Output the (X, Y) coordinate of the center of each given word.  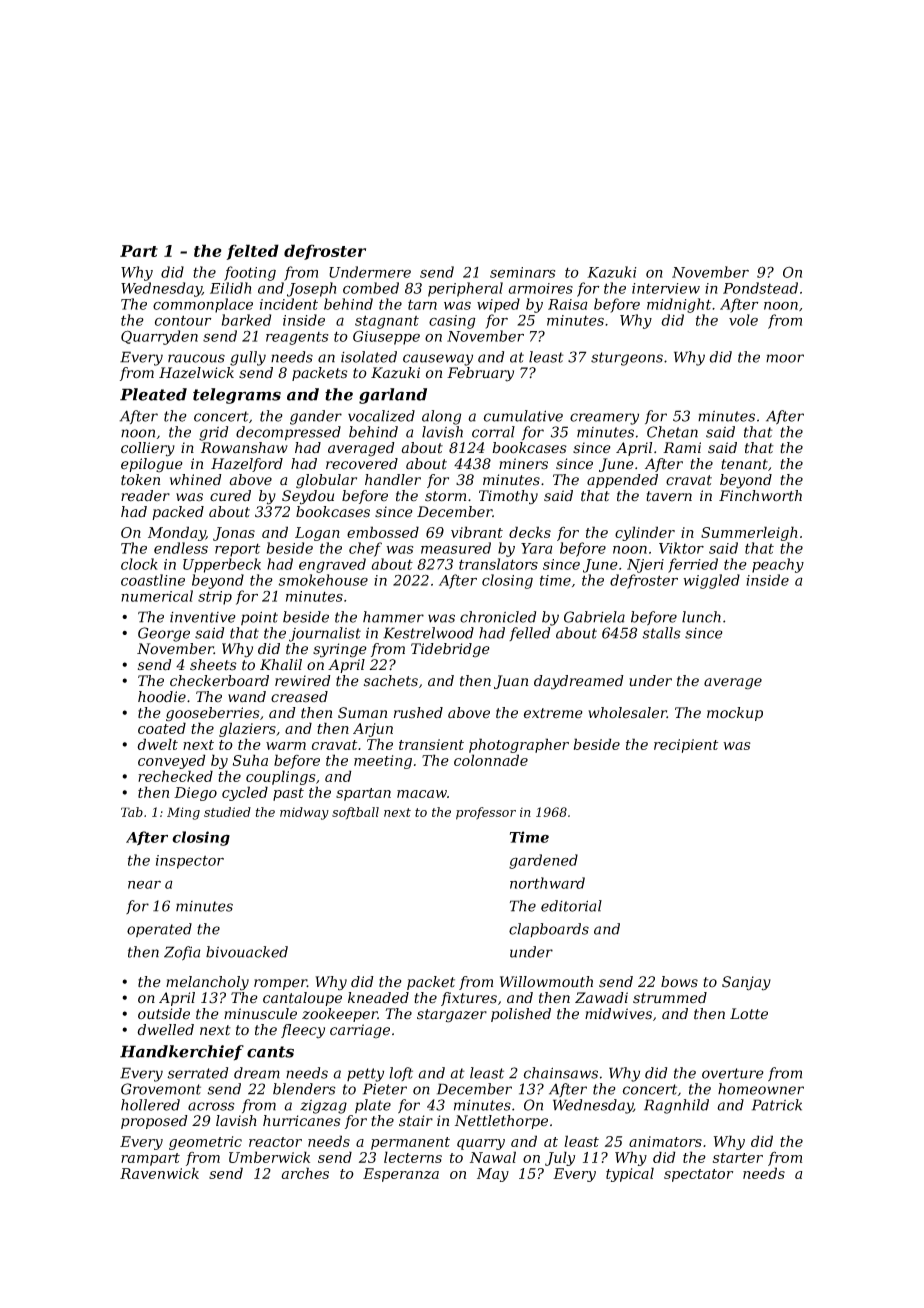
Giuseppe (386, 337)
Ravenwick (159, 1173)
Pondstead (760, 288)
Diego (195, 794)
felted (252, 252)
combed (371, 288)
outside (164, 1014)
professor (486, 813)
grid (213, 433)
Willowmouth (546, 982)
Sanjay (746, 983)
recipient (686, 746)
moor (785, 358)
